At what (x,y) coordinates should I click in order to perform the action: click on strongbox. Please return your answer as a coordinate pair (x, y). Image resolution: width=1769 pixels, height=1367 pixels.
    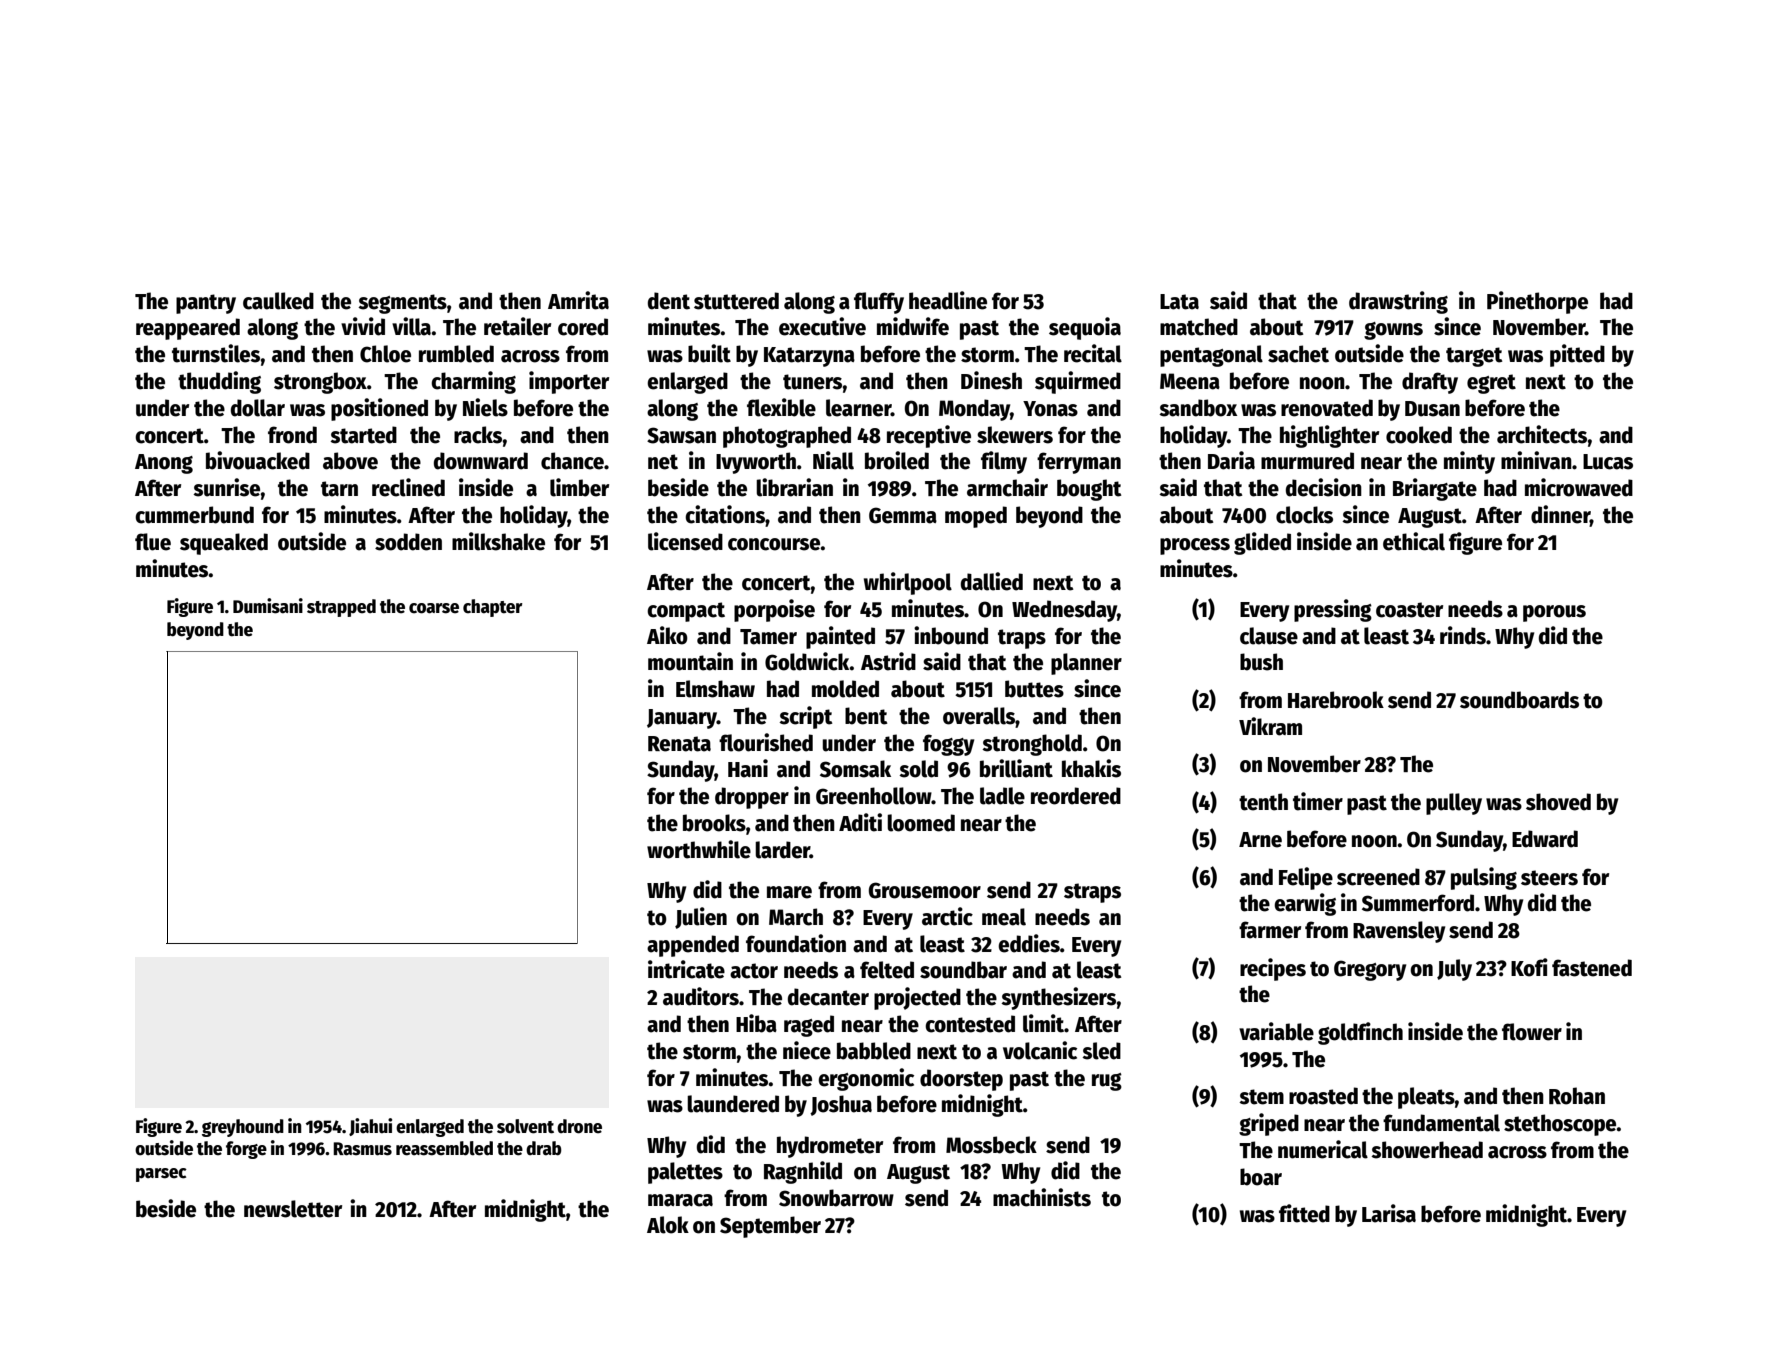
    Looking at the image, I should click on (320, 383).
